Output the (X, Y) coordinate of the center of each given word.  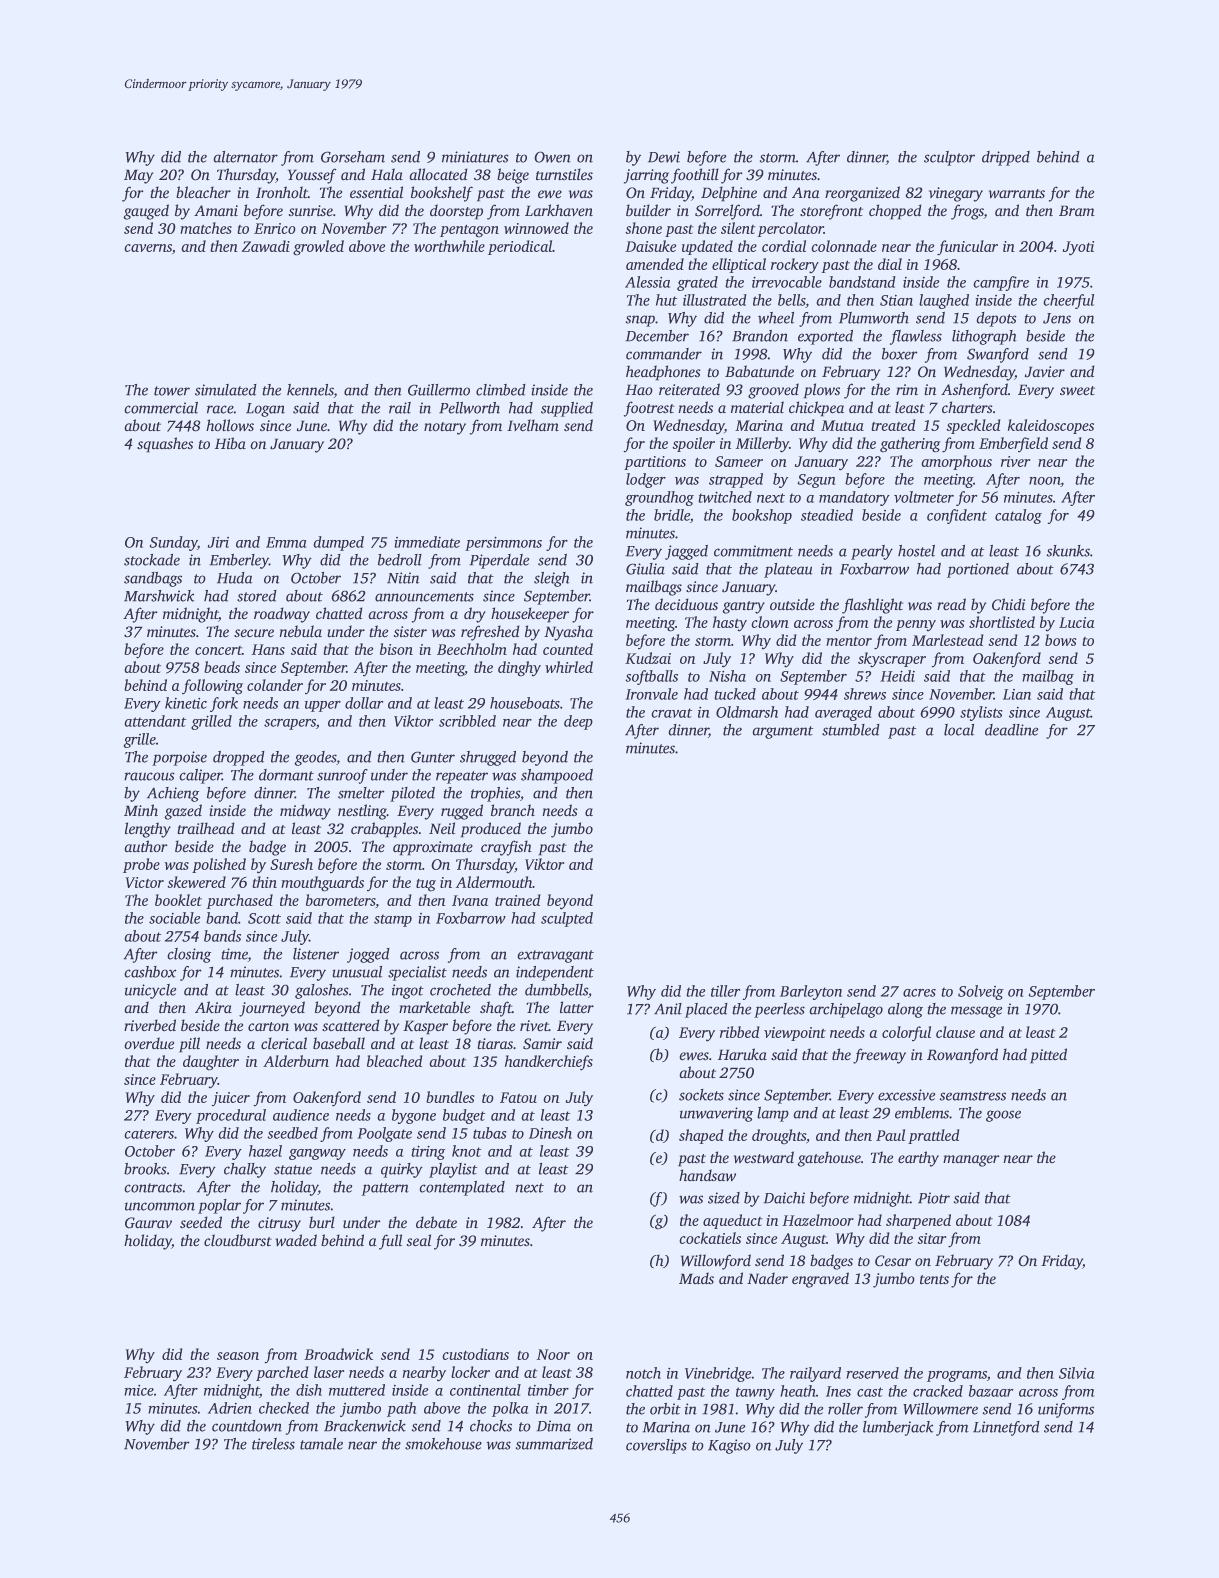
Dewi (664, 157)
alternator (245, 157)
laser (329, 1372)
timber (548, 1390)
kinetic (186, 703)
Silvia (1076, 1373)
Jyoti (1078, 248)
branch (513, 810)
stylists (981, 713)
